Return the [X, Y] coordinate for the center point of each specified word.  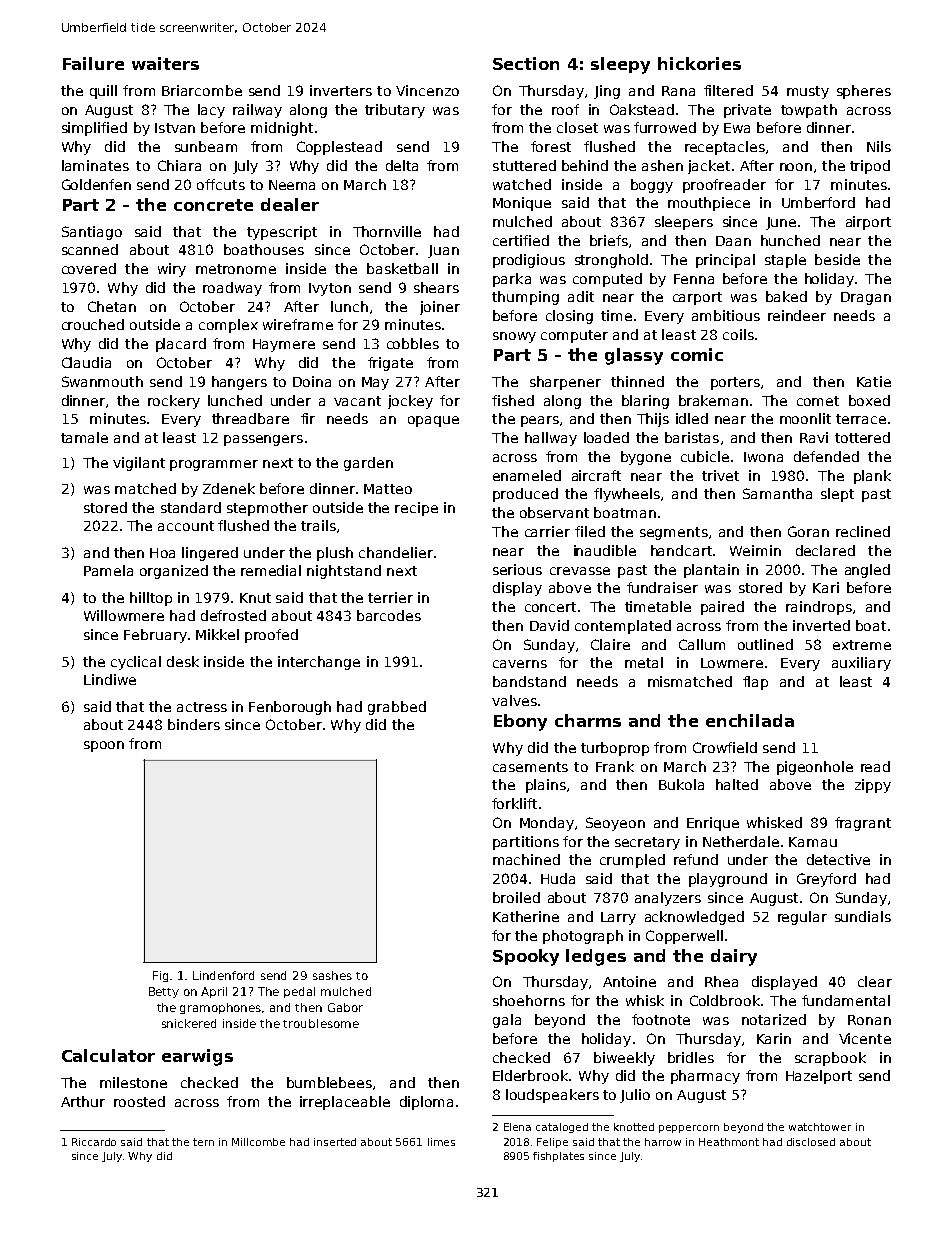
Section [526, 63]
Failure [93, 63]
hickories [699, 63]
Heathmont [729, 1142]
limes [441, 1142]
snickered [189, 1023]
